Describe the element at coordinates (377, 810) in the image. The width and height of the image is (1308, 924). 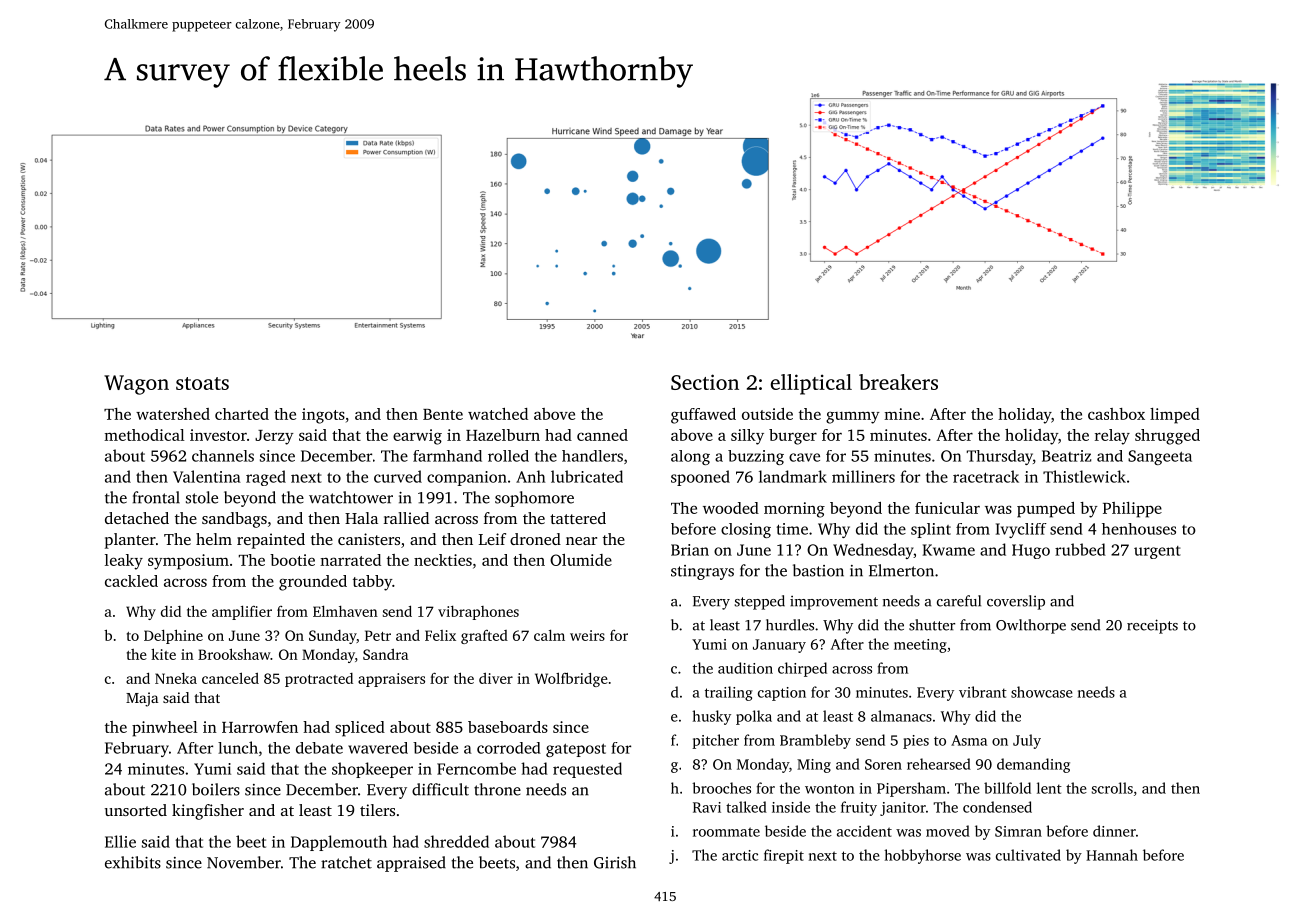
I see `tilers` at that location.
